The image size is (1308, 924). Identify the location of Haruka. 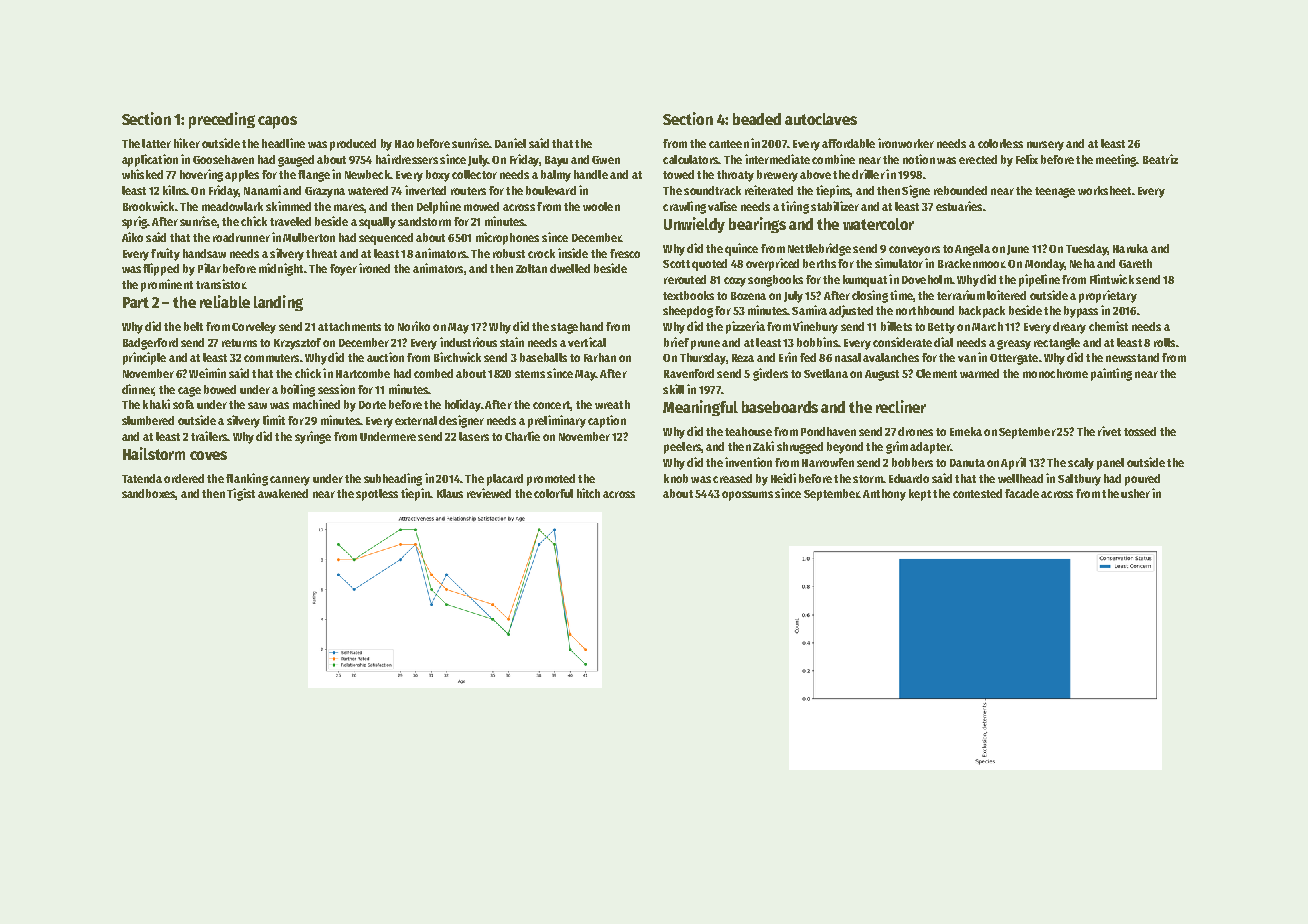
(1130, 248).
